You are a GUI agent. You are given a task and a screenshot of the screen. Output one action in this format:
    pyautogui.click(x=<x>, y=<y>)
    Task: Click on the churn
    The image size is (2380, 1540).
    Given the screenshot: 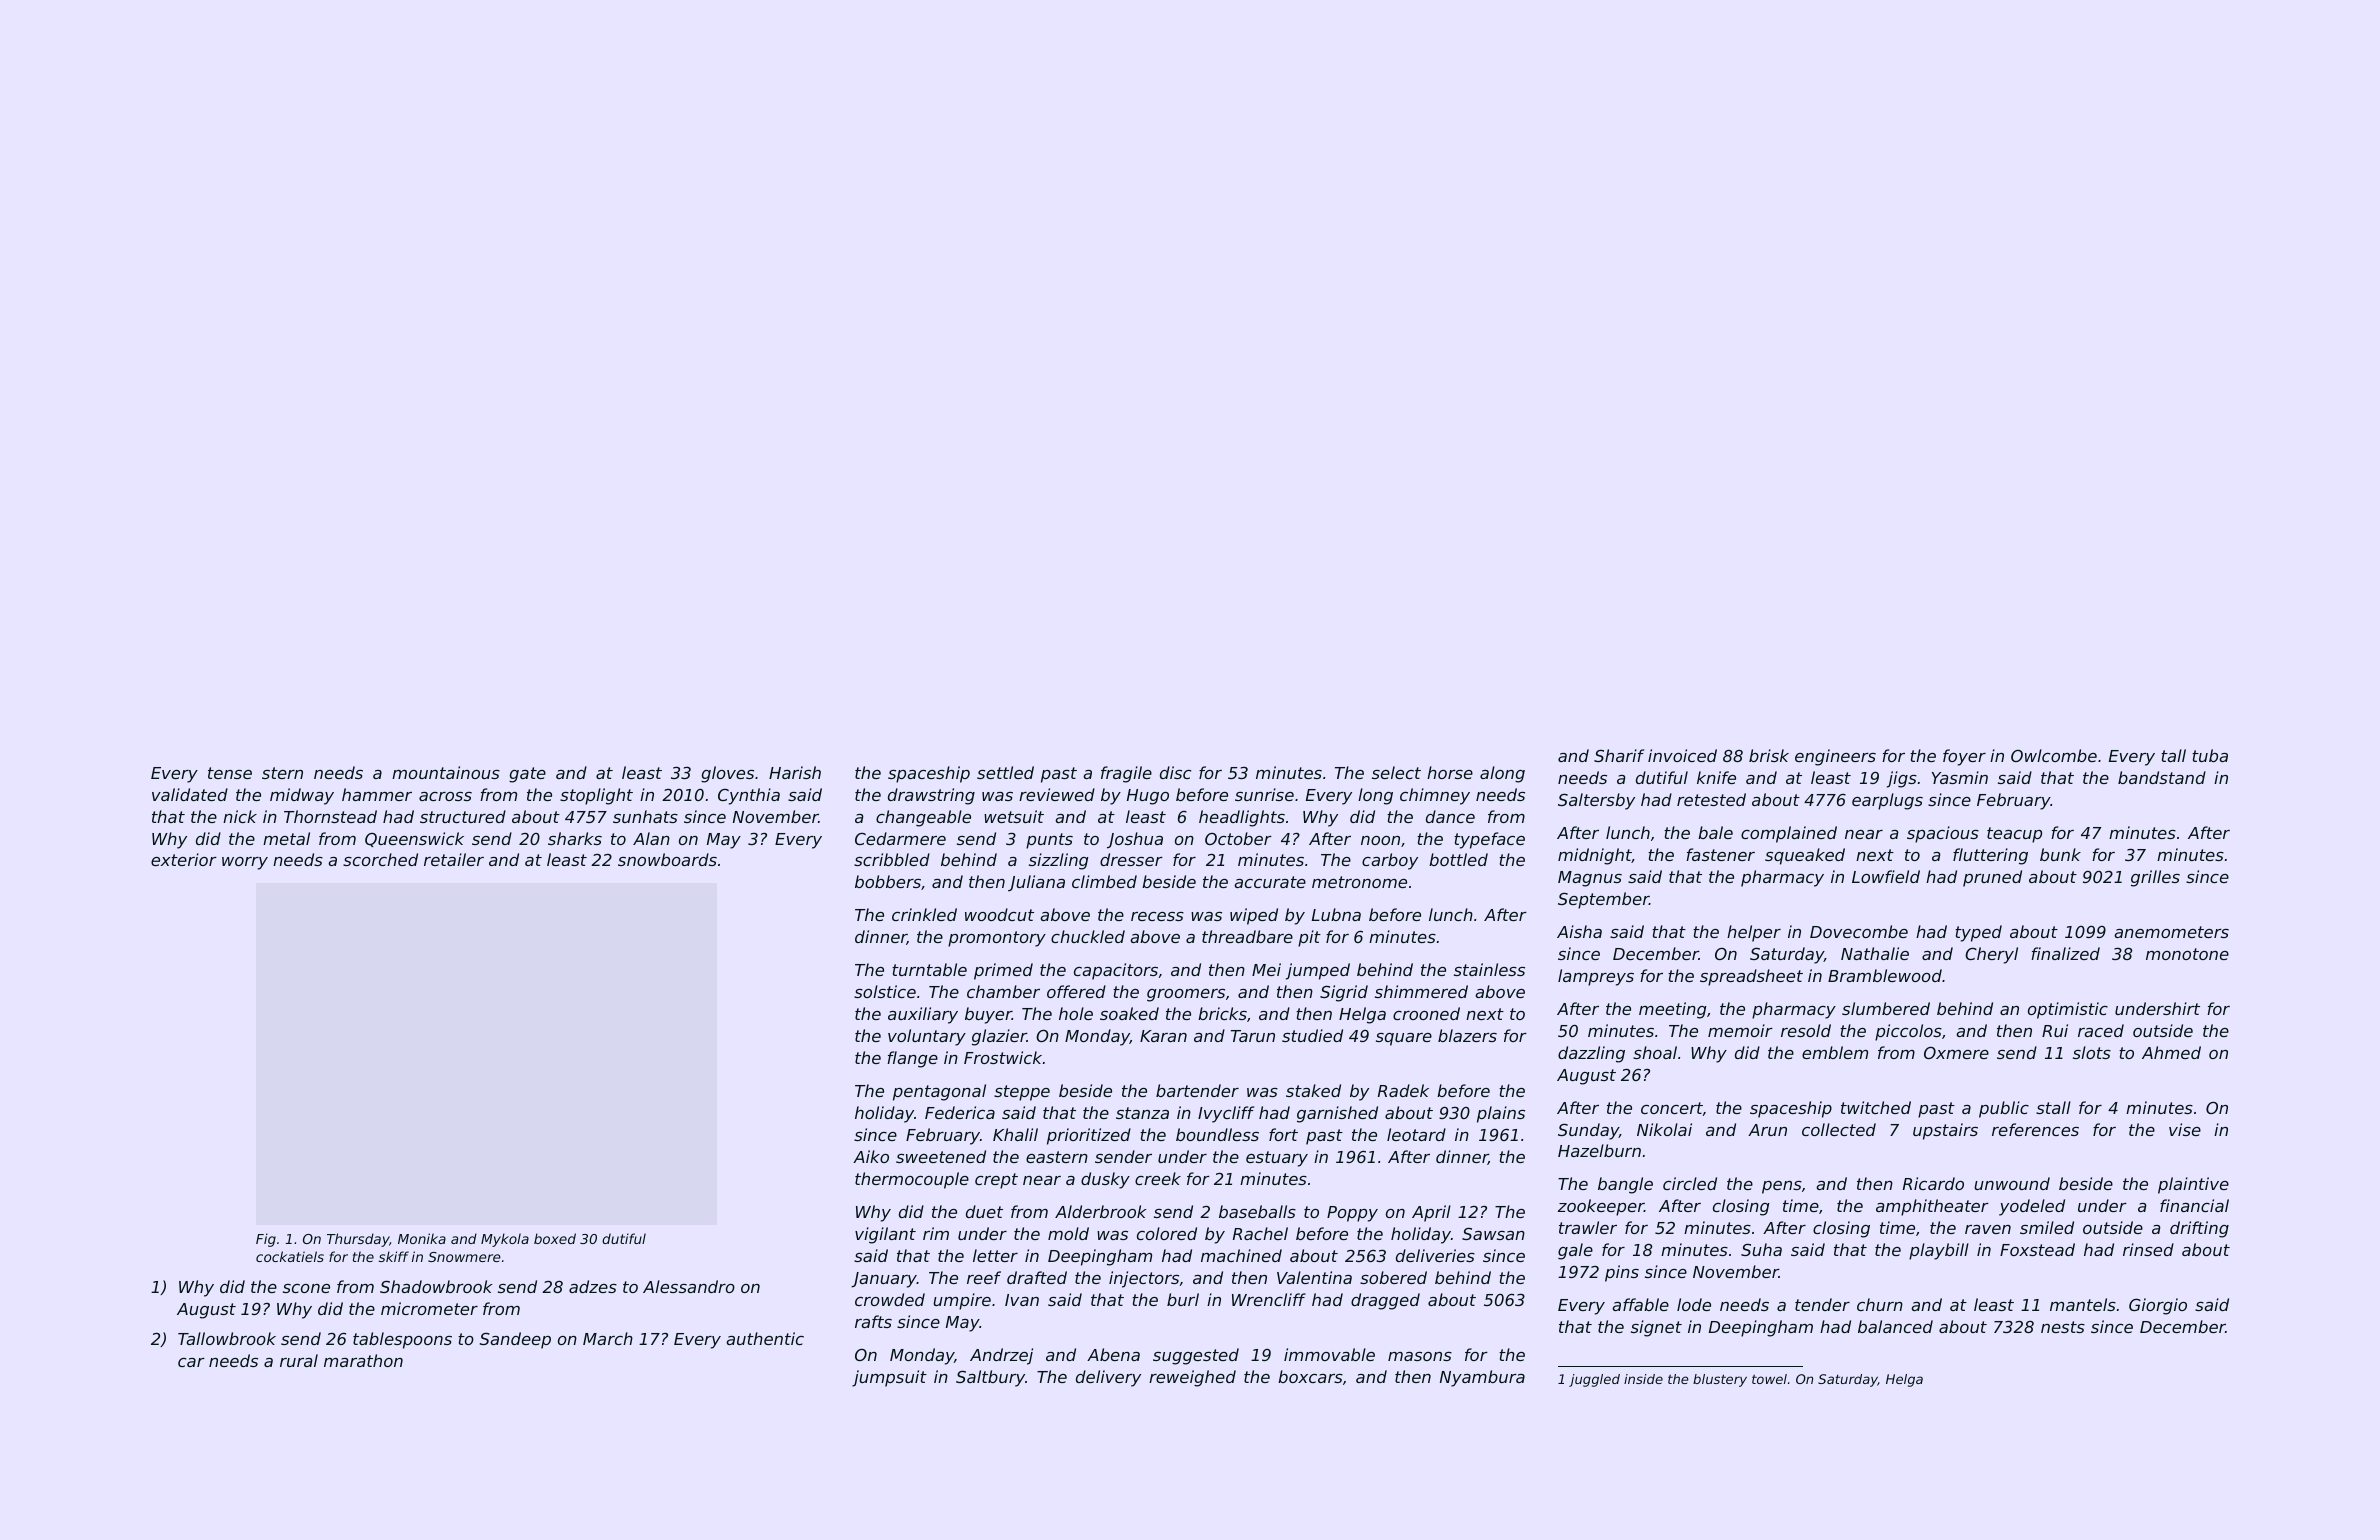 What is the action you would take?
    pyautogui.click(x=1880, y=1304)
